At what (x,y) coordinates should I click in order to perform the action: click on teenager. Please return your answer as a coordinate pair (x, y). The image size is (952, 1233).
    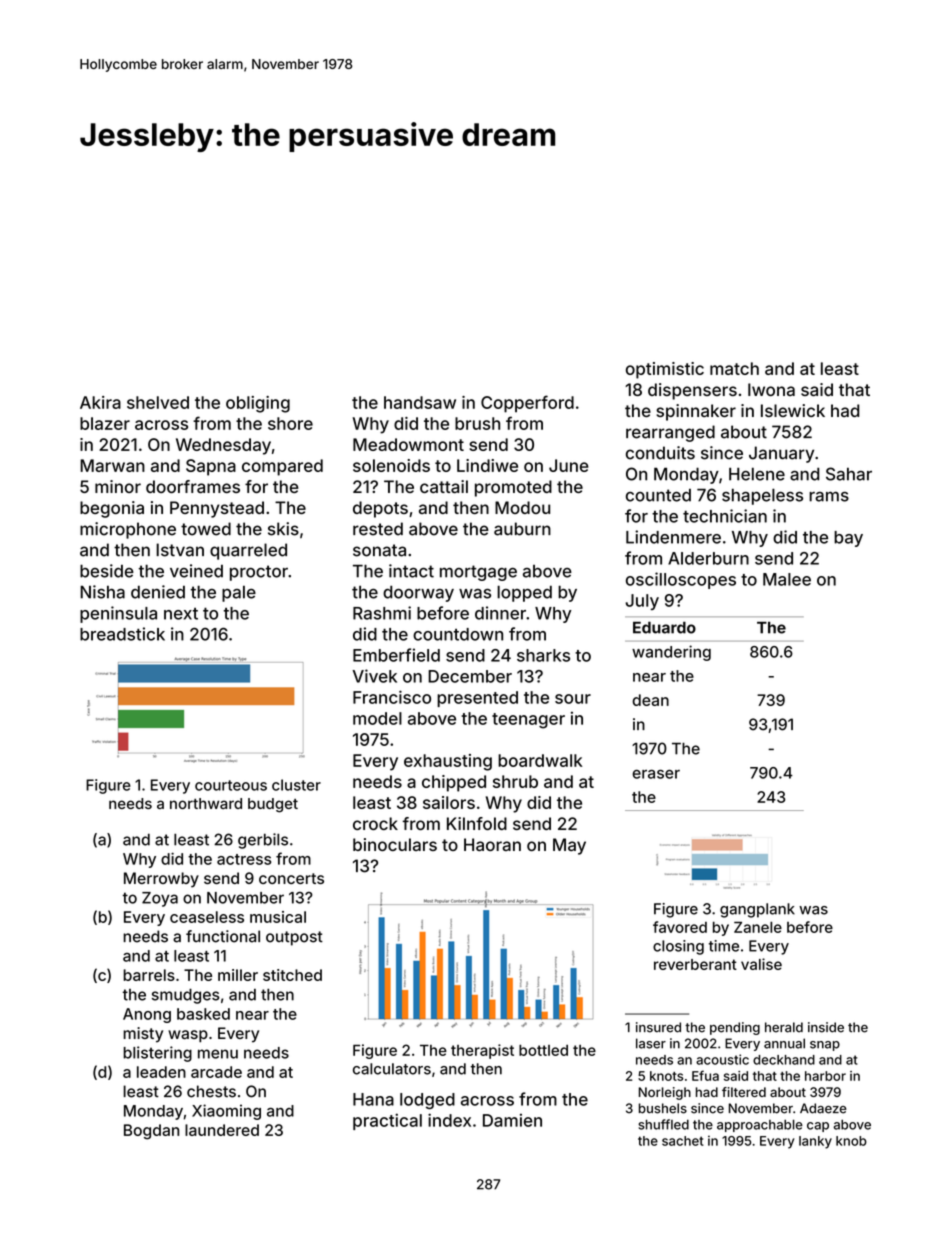
    Looking at the image, I should click on (528, 721).
